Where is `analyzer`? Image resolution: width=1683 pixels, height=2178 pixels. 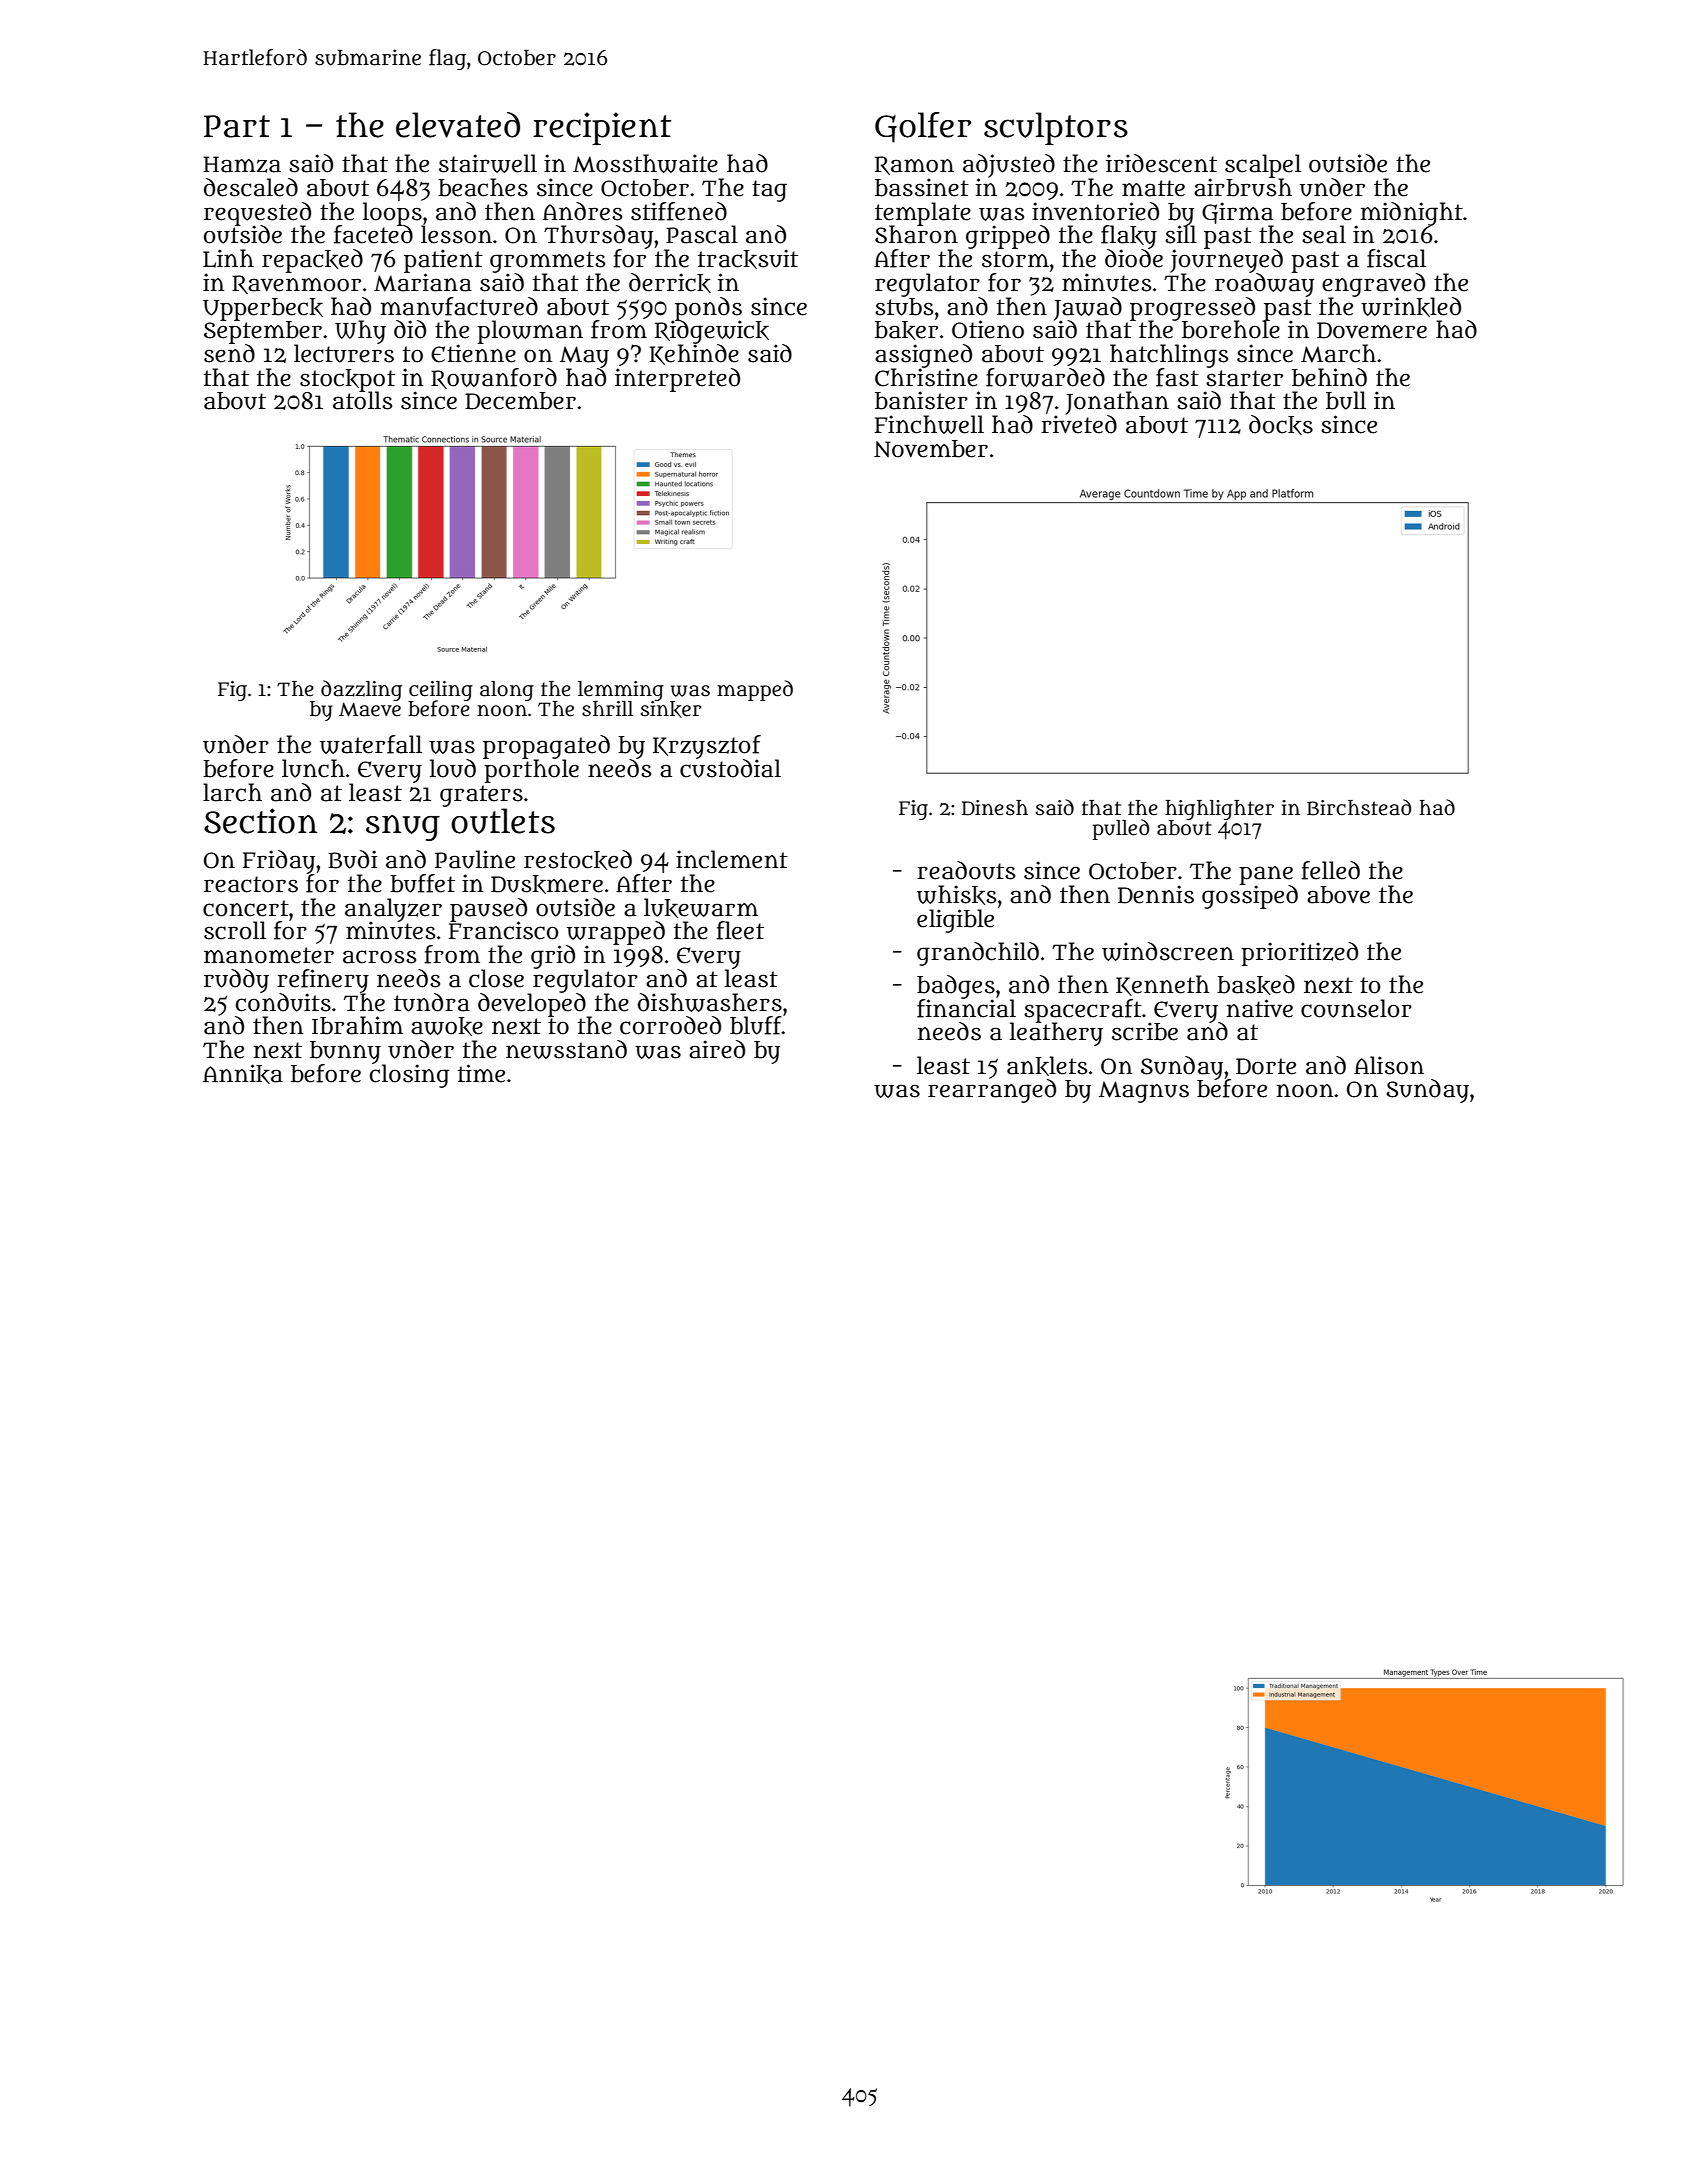
analyzer is located at coordinates (393, 909).
